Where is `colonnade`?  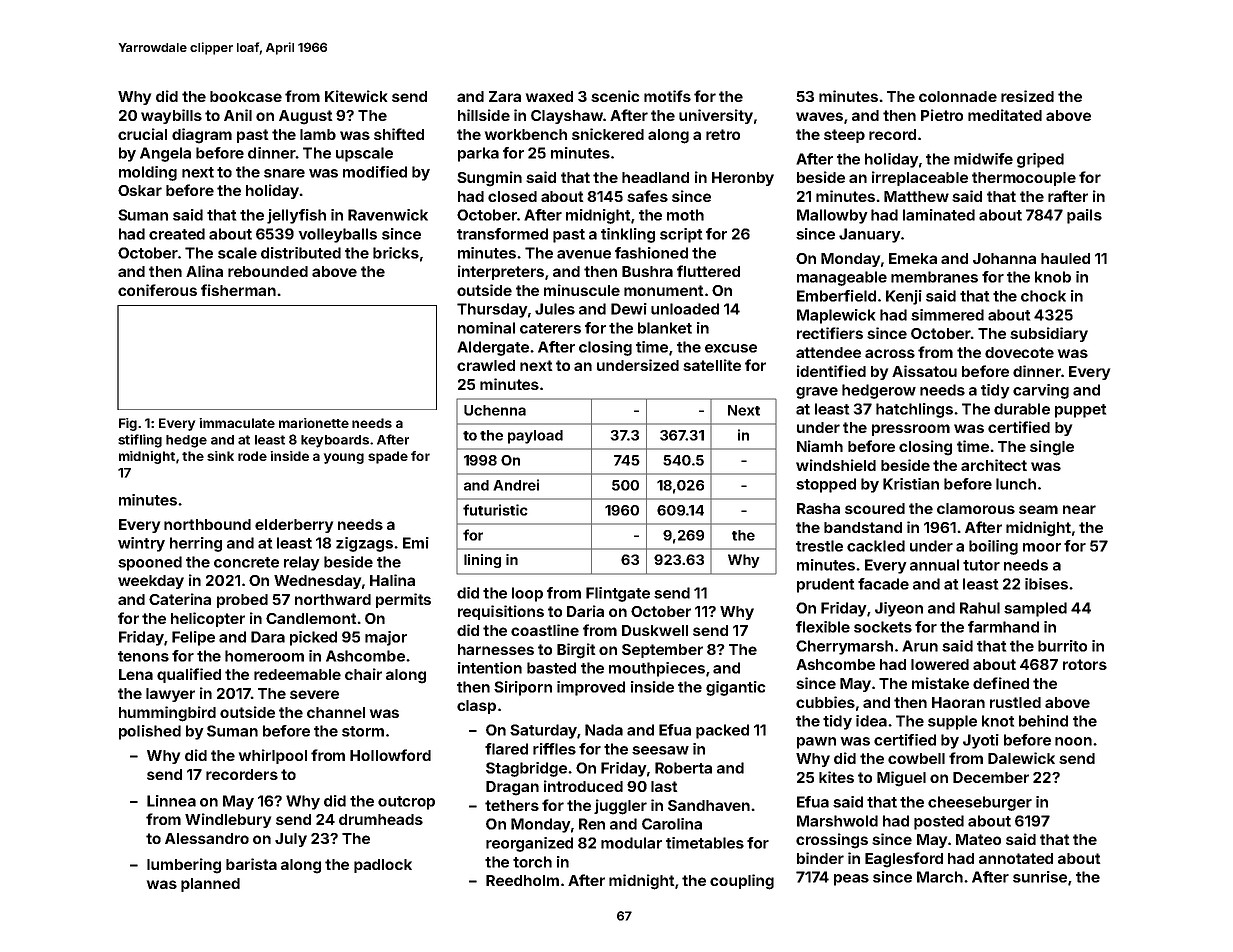 colonnade is located at coordinates (958, 96).
